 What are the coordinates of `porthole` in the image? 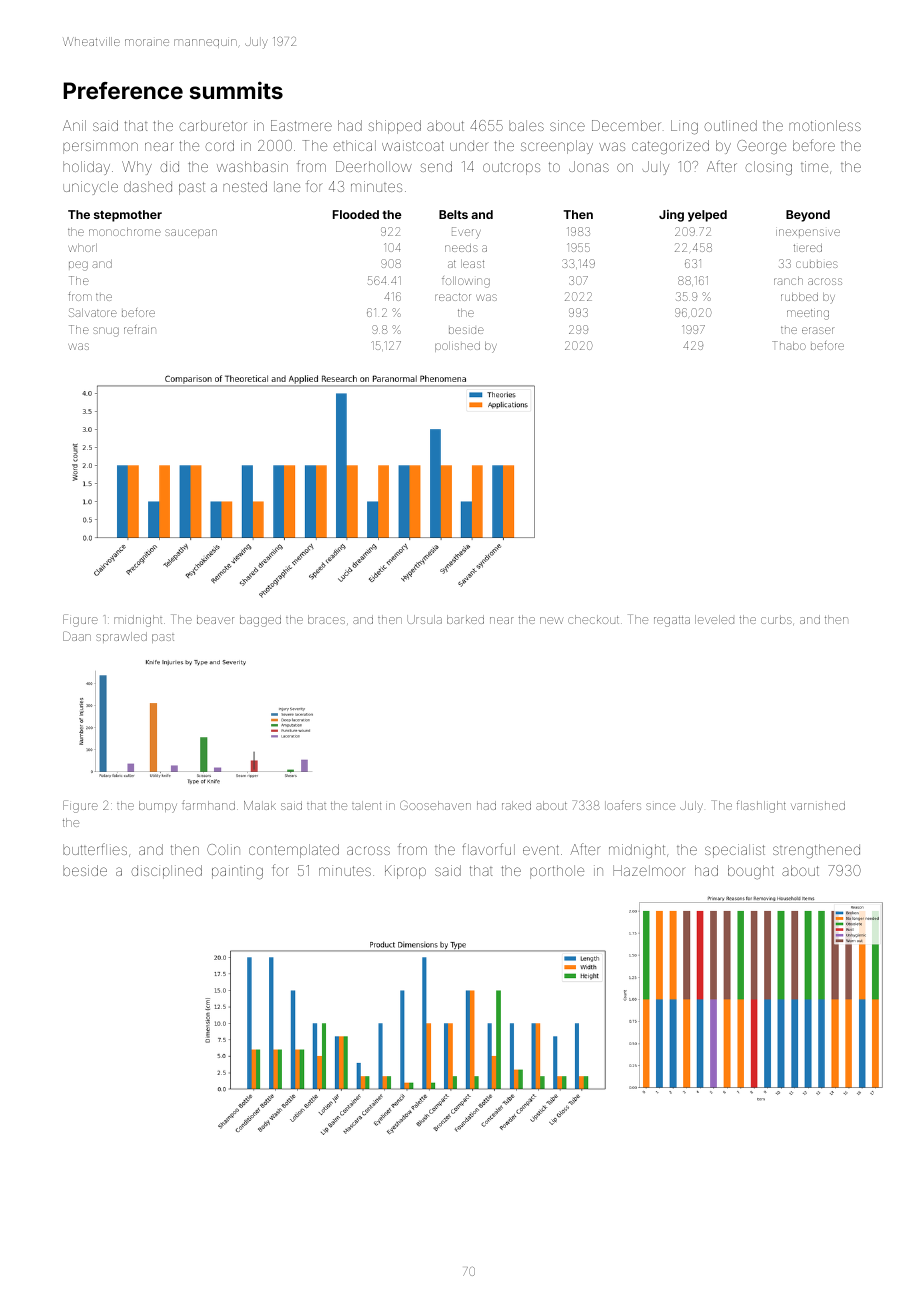 It's located at (557, 872).
